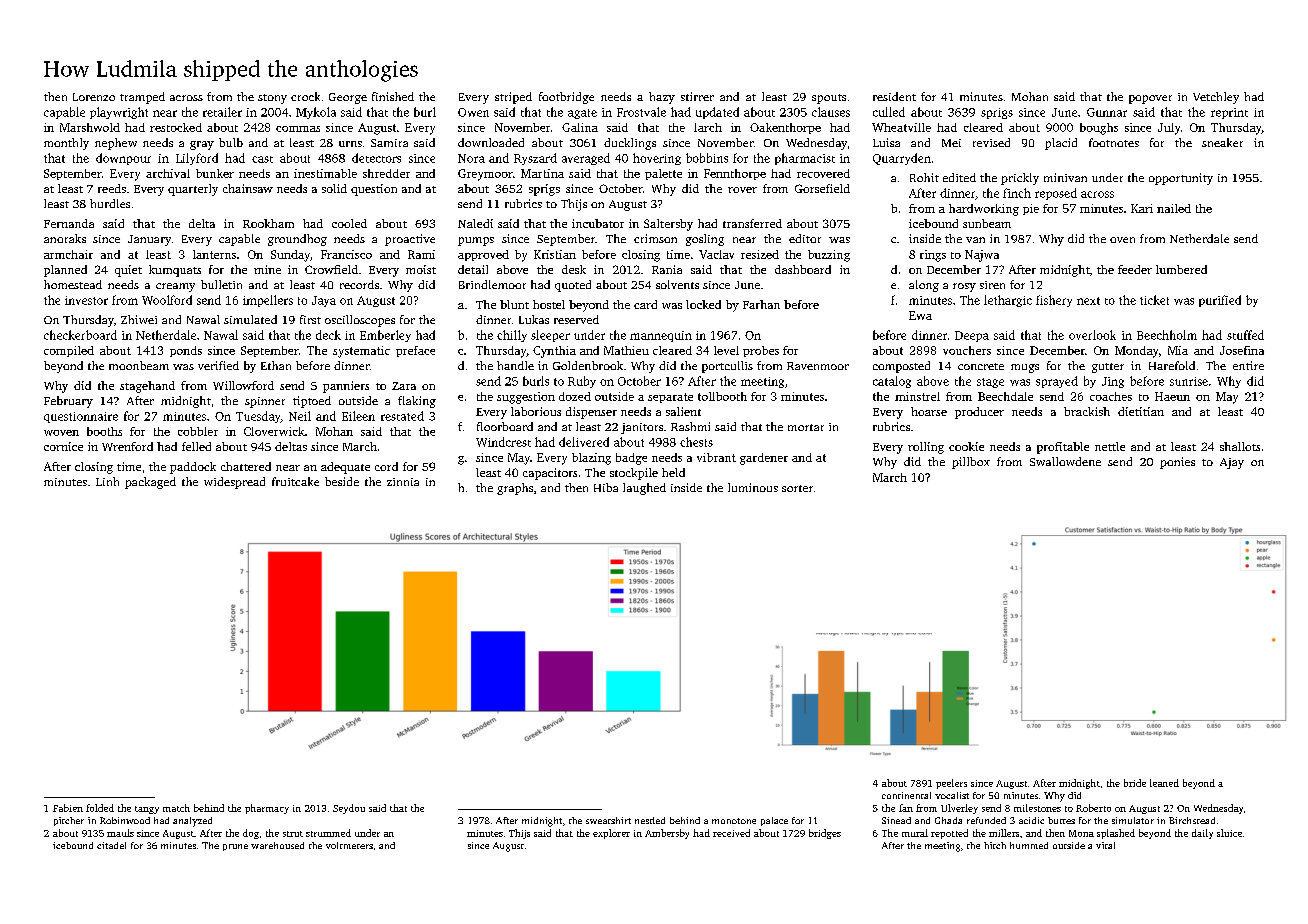 Image resolution: width=1308 pixels, height=924 pixels. I want to click on palette, so click(663, 174).
